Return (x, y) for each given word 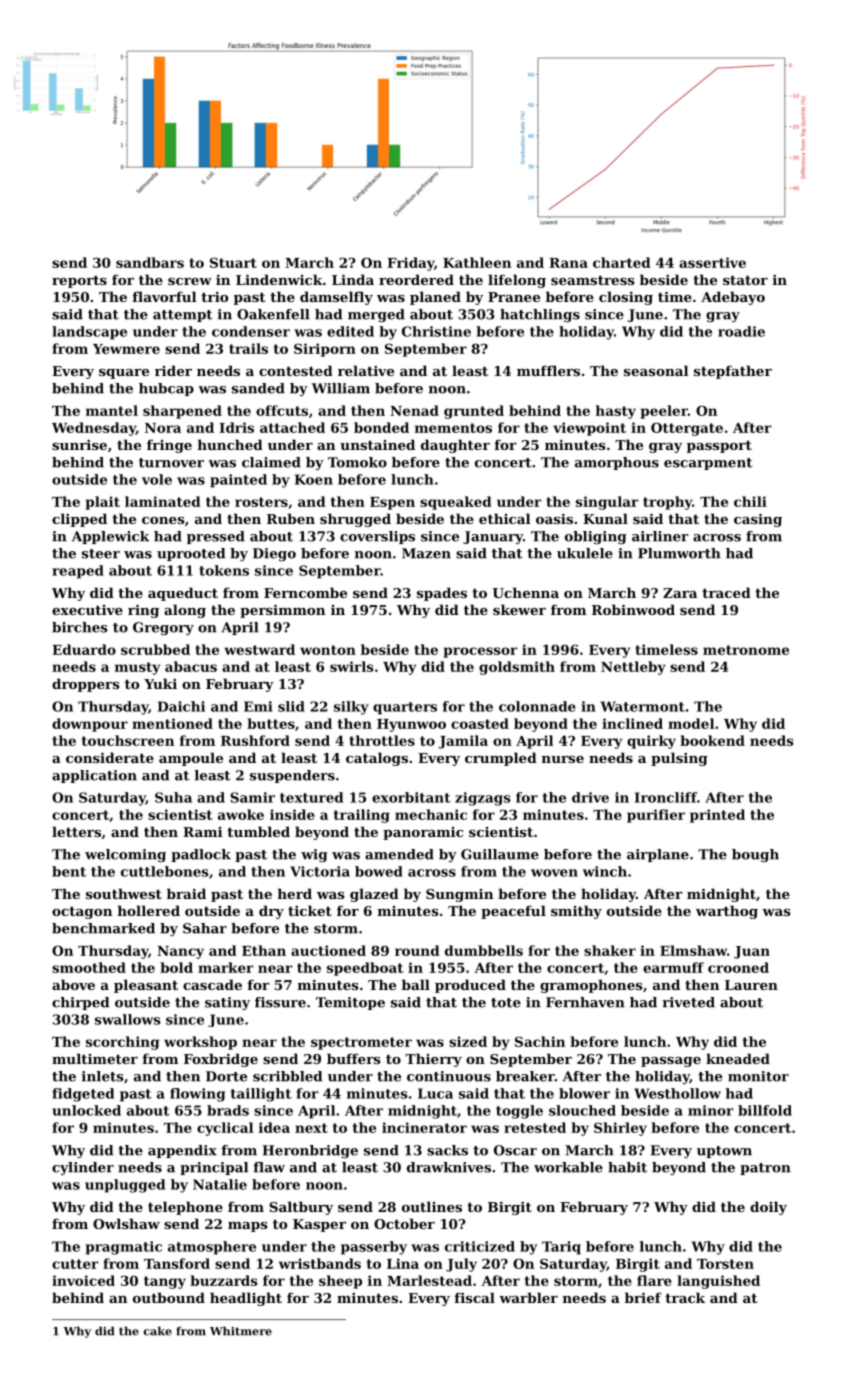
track (685, 1297)
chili (750, 501)
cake (157, 1331)
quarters (405, 708)
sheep (340, 1282)
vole (157, 479)
